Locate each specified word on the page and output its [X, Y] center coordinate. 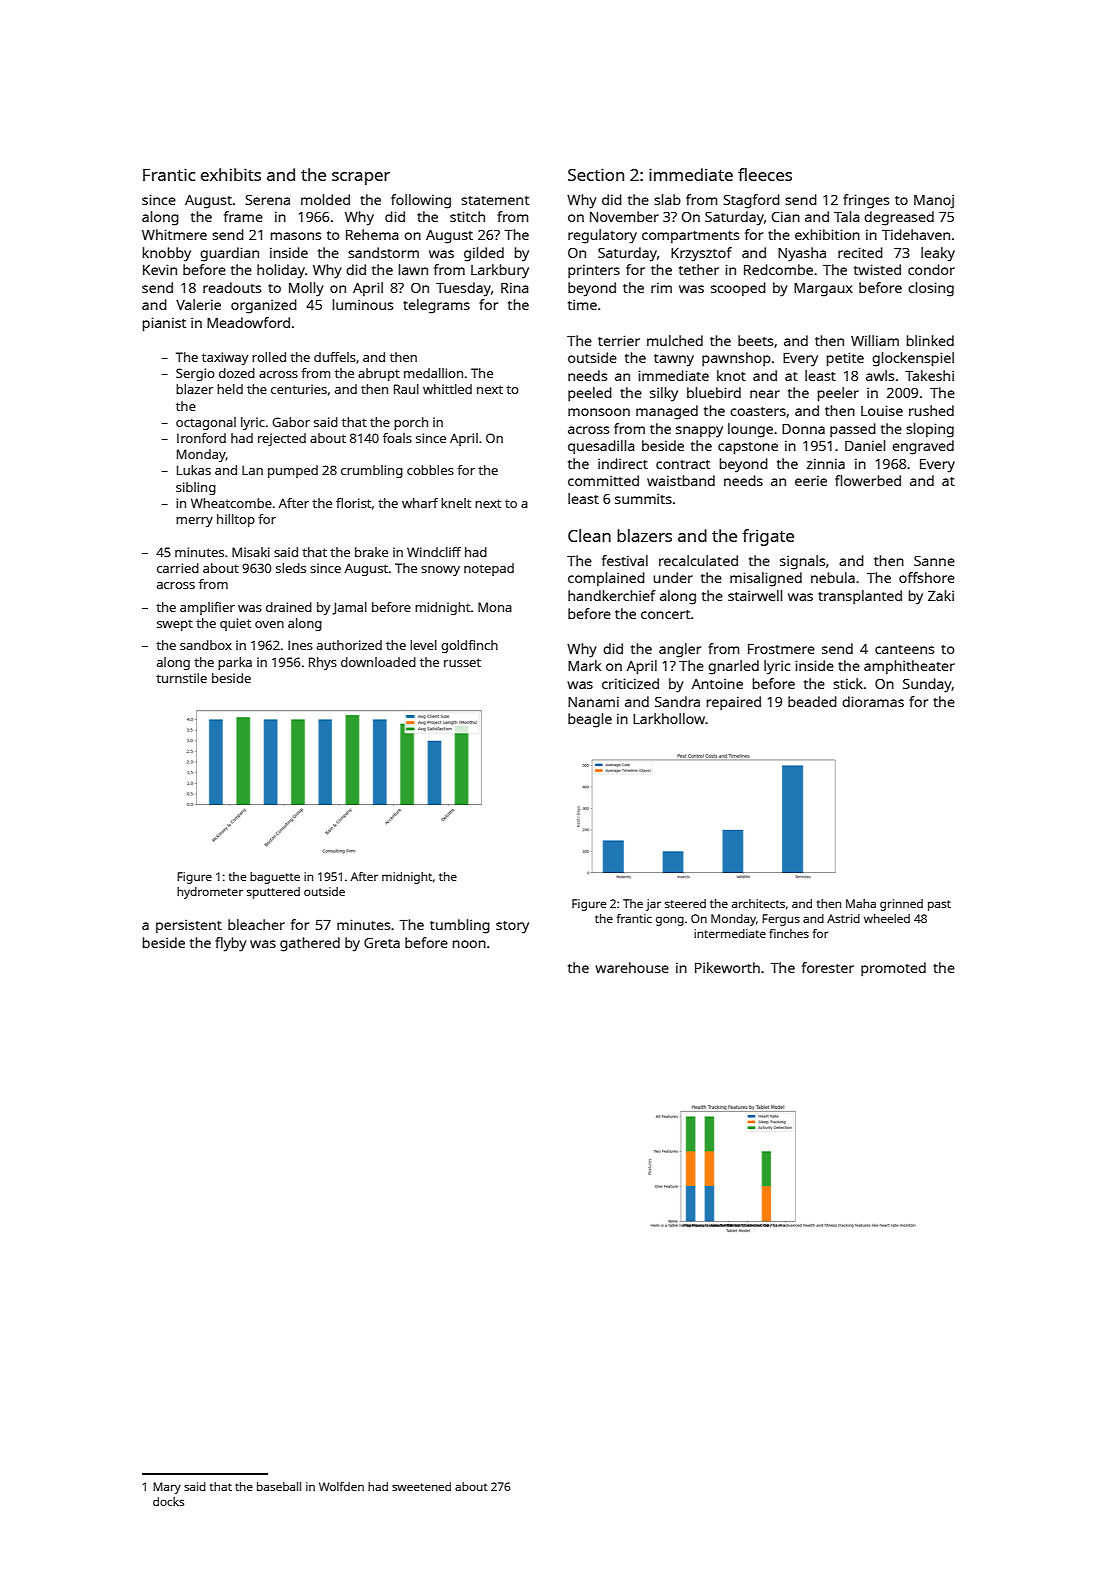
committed [603, 480]
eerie [811, 480]
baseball [279, 1486]
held [230, 389]
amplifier [207, 608]
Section [596, 174]
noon [469, 944]
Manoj [934, 201]
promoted [893, 969]
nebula [833, 577]
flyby [231, 944]
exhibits [231, 174]
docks [168, 1501]
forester [828, 967]
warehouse [632, 967]
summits [643, 498]
